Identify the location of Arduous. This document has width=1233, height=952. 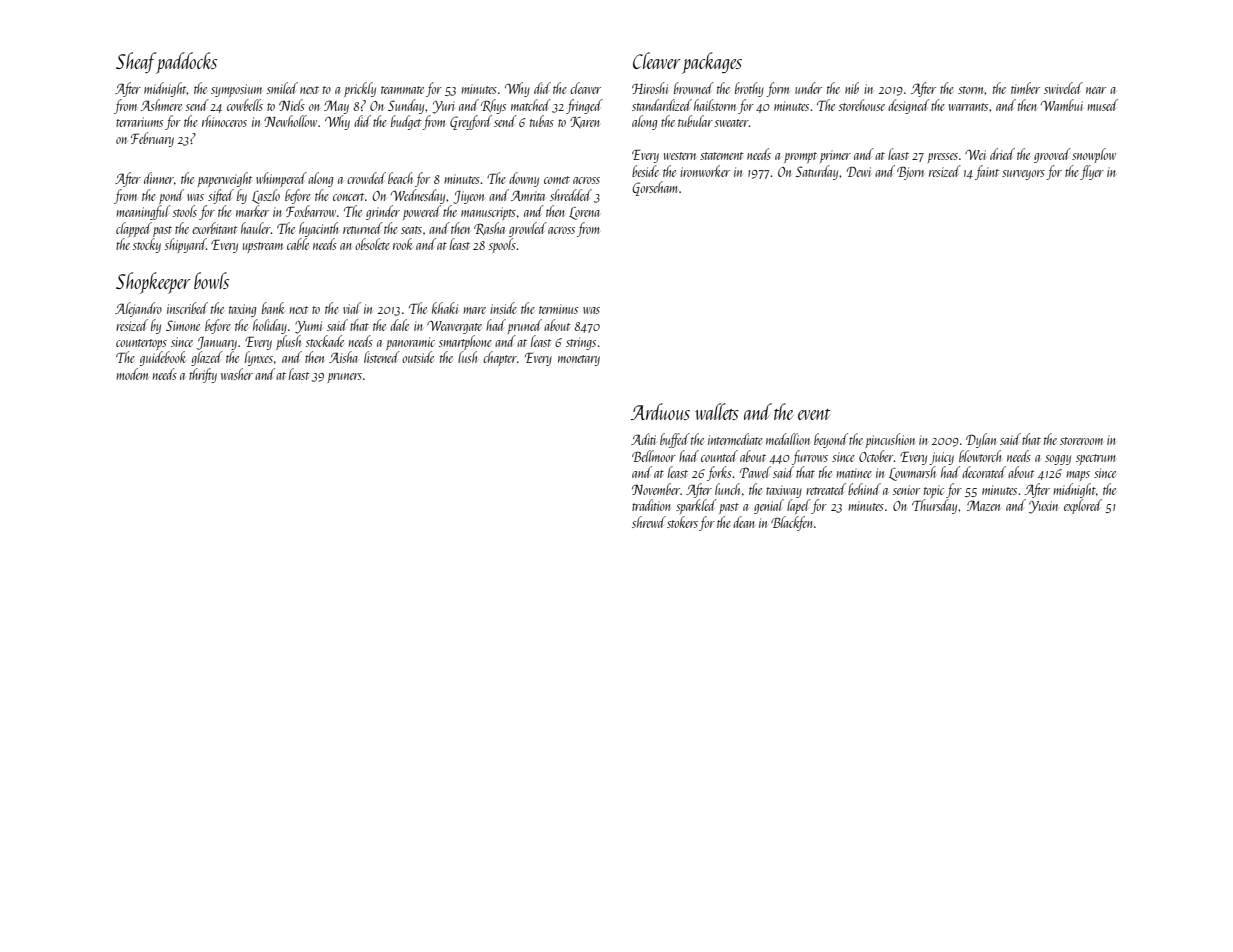
(660, 411).
